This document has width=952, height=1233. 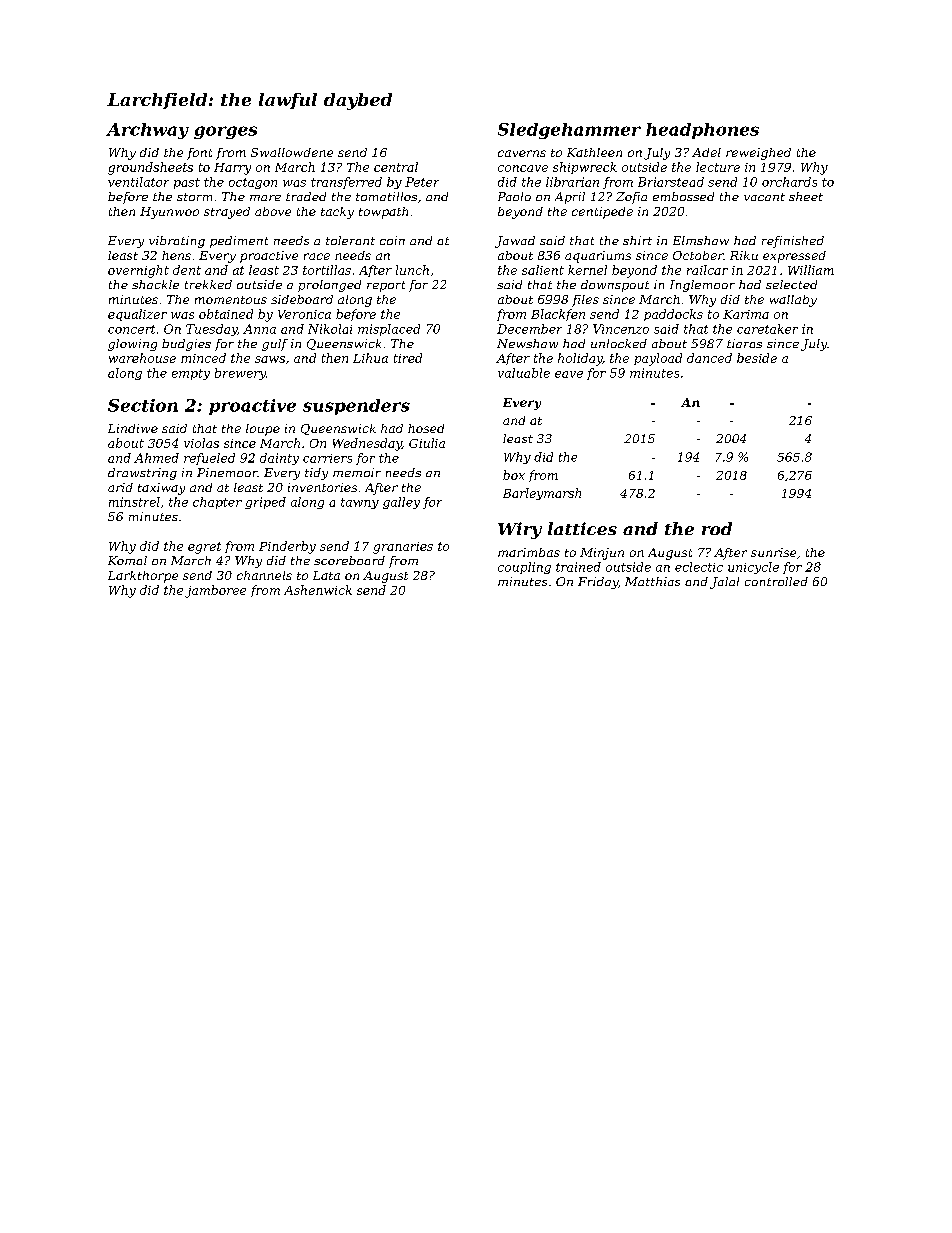 What do you see at coordinates (227, 472) in the document?
I see `Pinemoor` at bounding box center [227, 472].
